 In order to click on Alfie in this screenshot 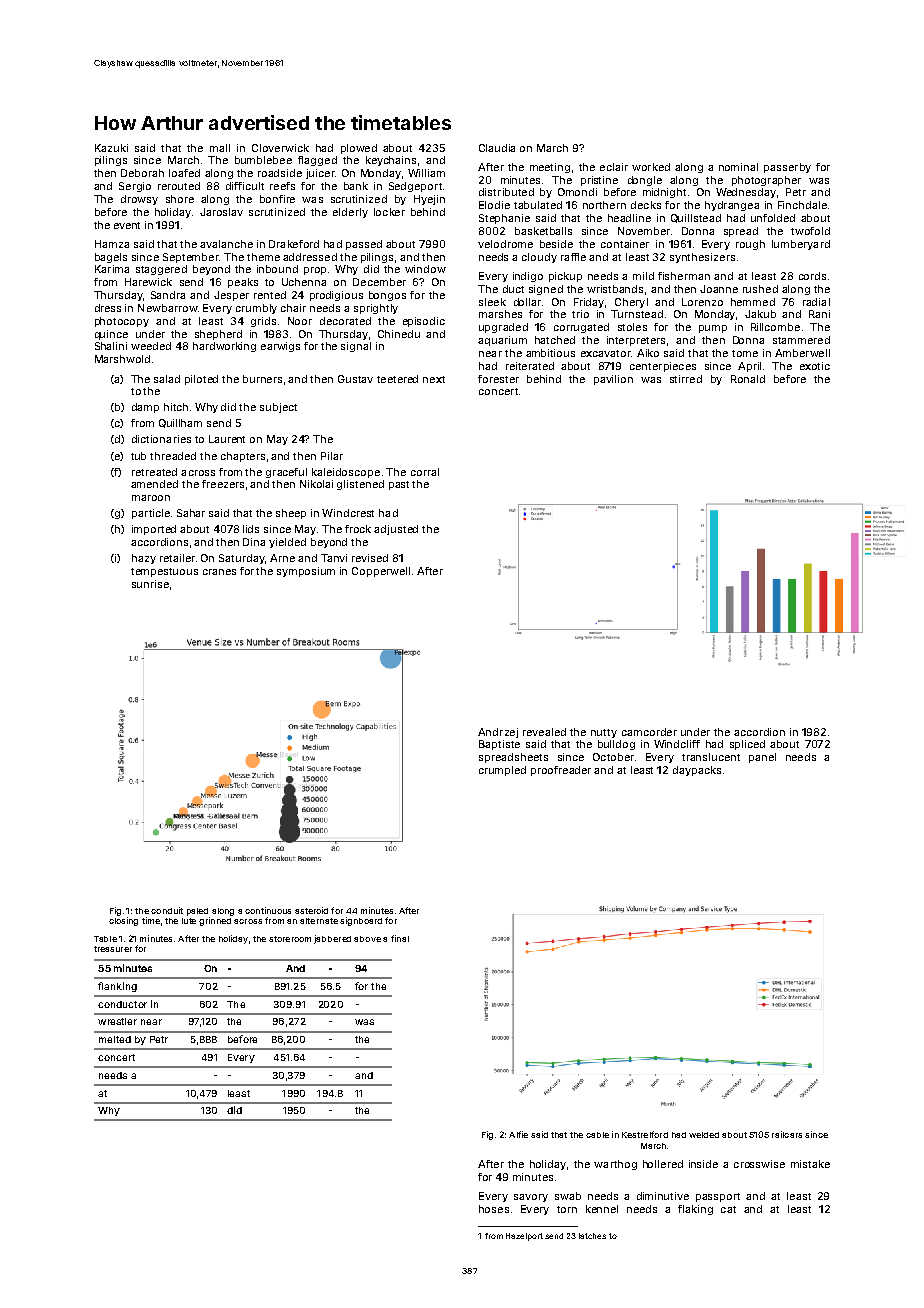, I will do `click(518, 1134)`.
